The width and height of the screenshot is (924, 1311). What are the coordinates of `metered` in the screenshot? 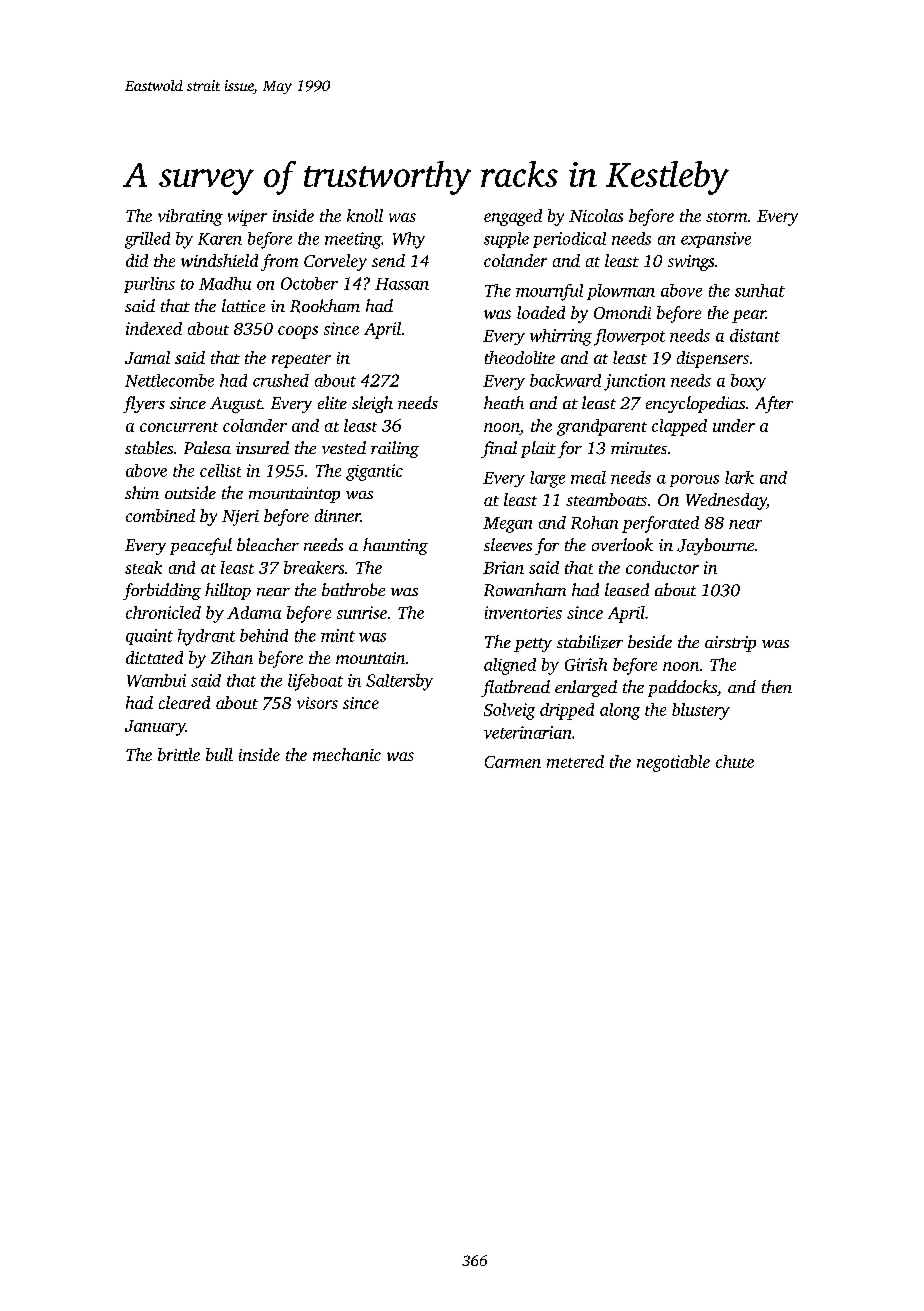 It's located at (575, 761).
